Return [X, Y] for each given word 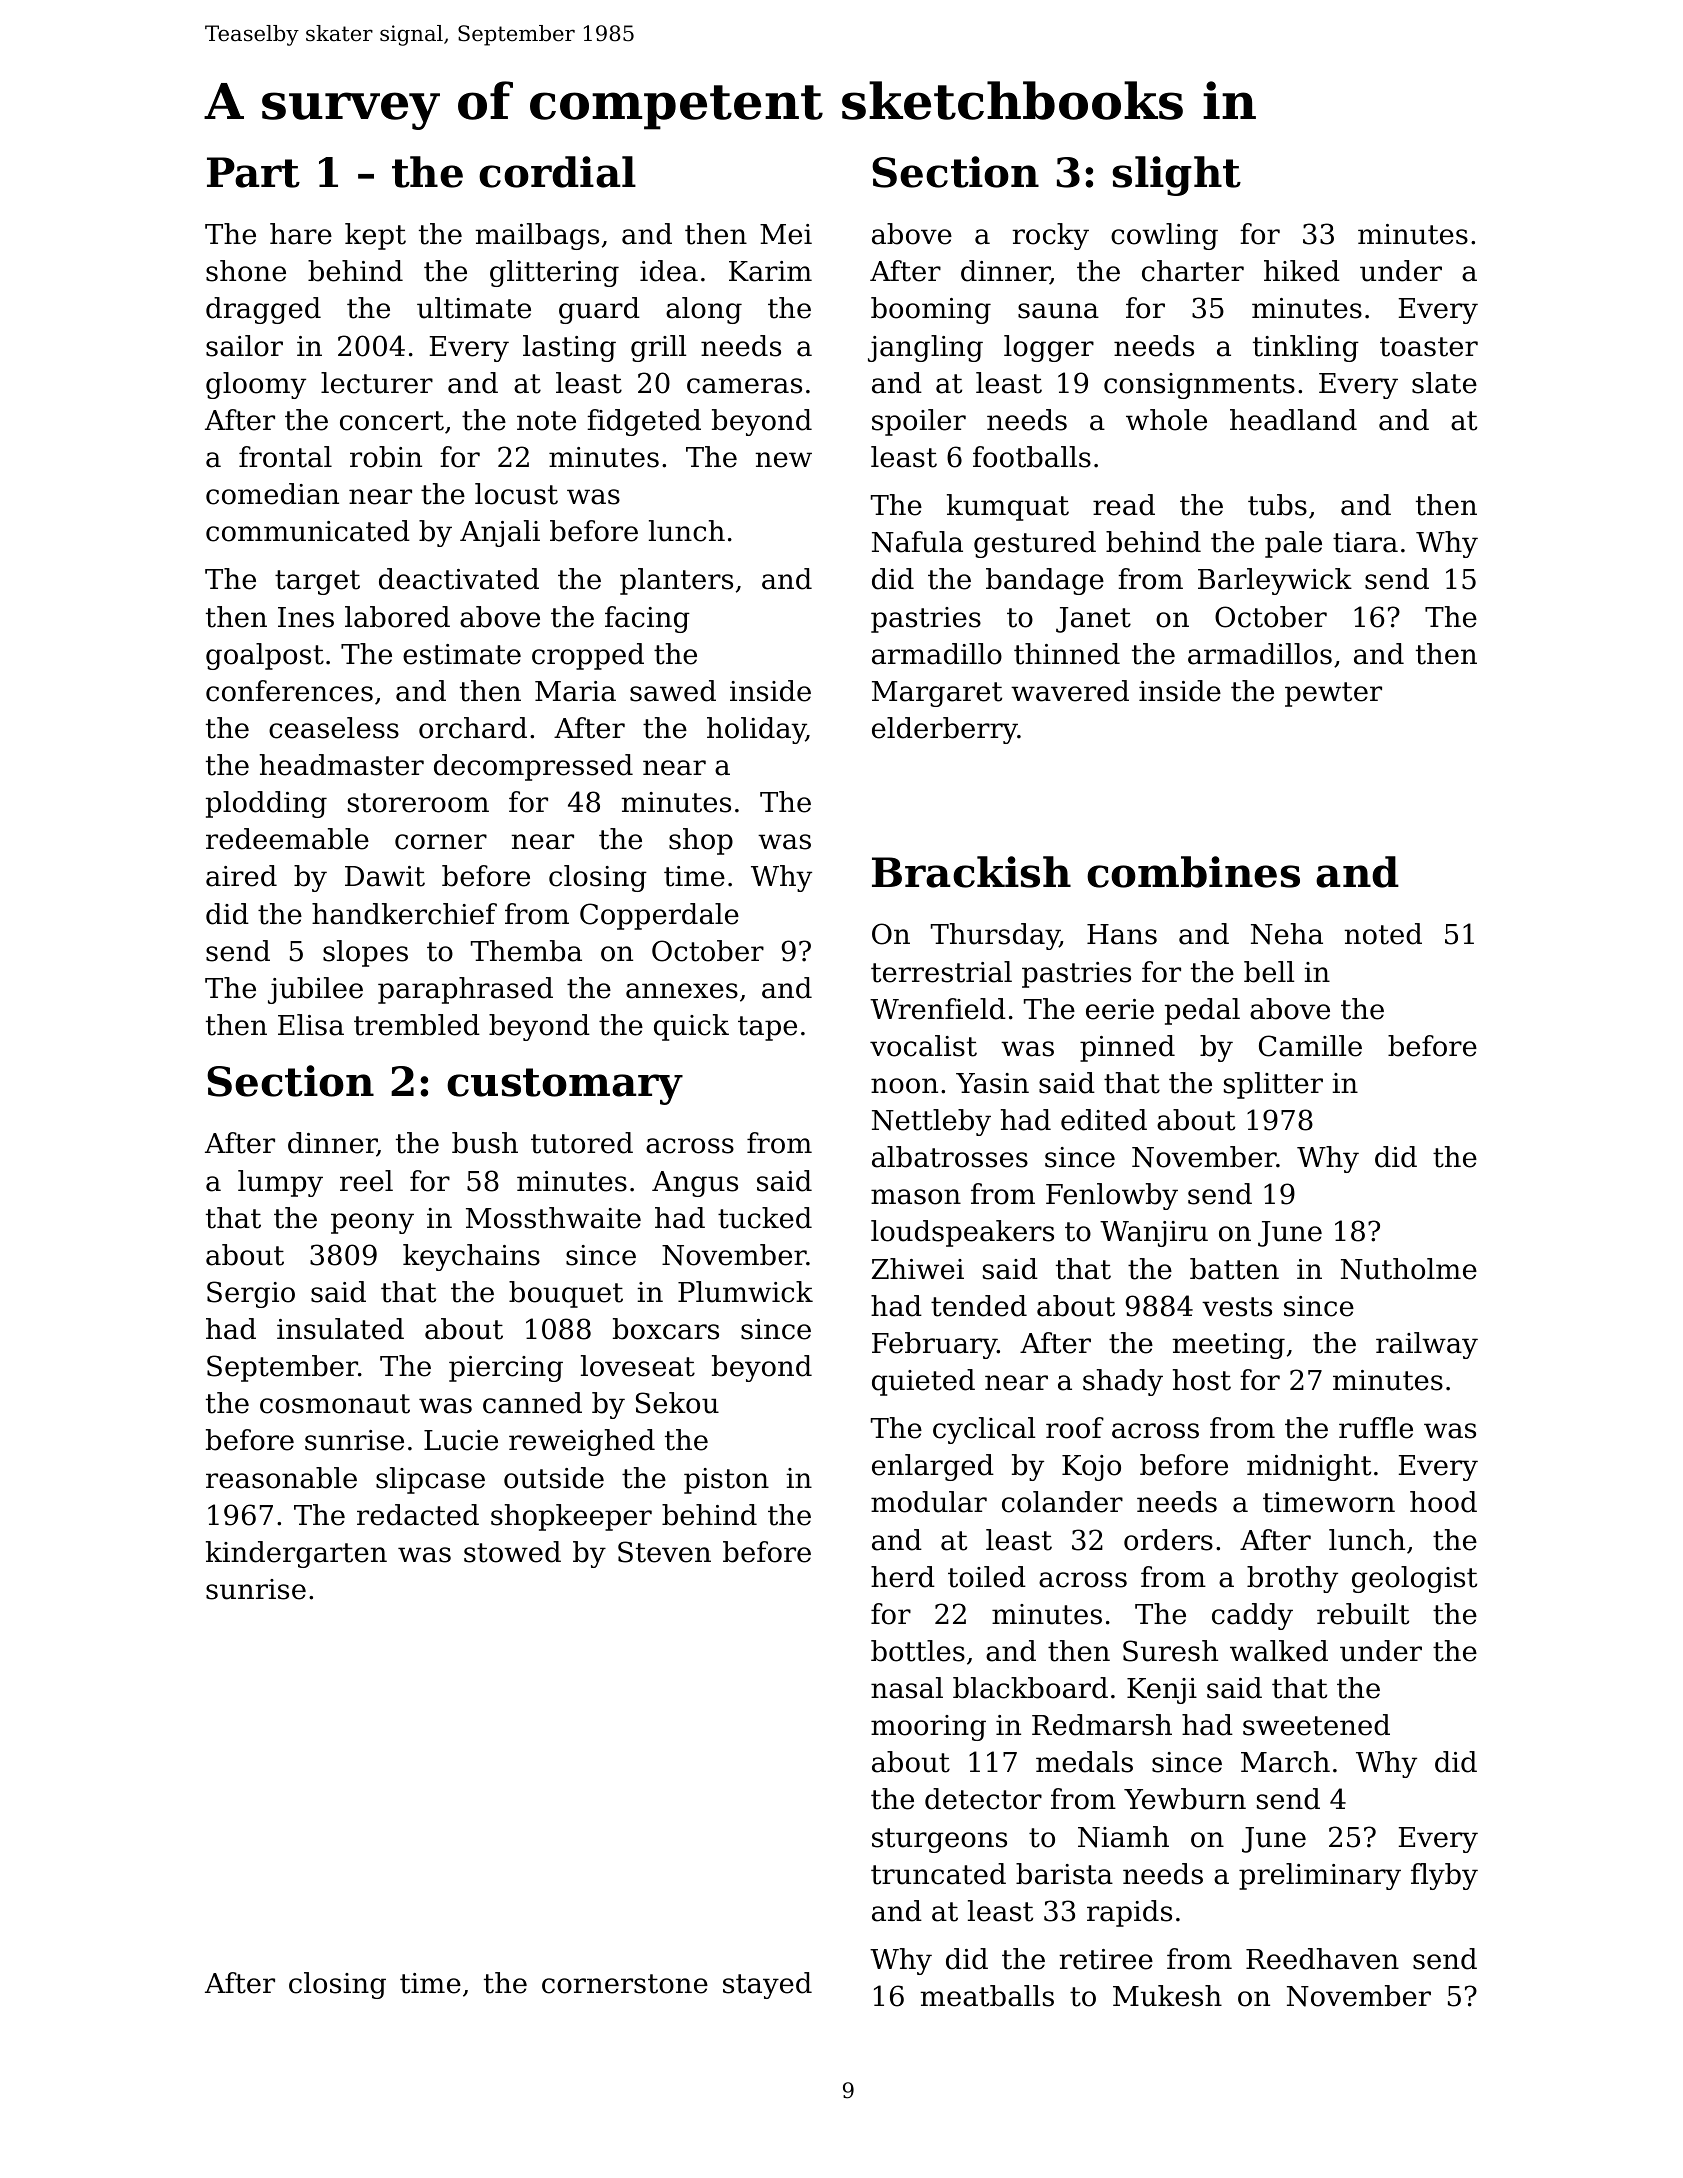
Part [253, 172]
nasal [907, 1688]
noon [904, 1086]
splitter [1273, 1085]
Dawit [385, 876]
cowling [1164, 236]
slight [1177, 176]
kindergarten [296, 1554]
